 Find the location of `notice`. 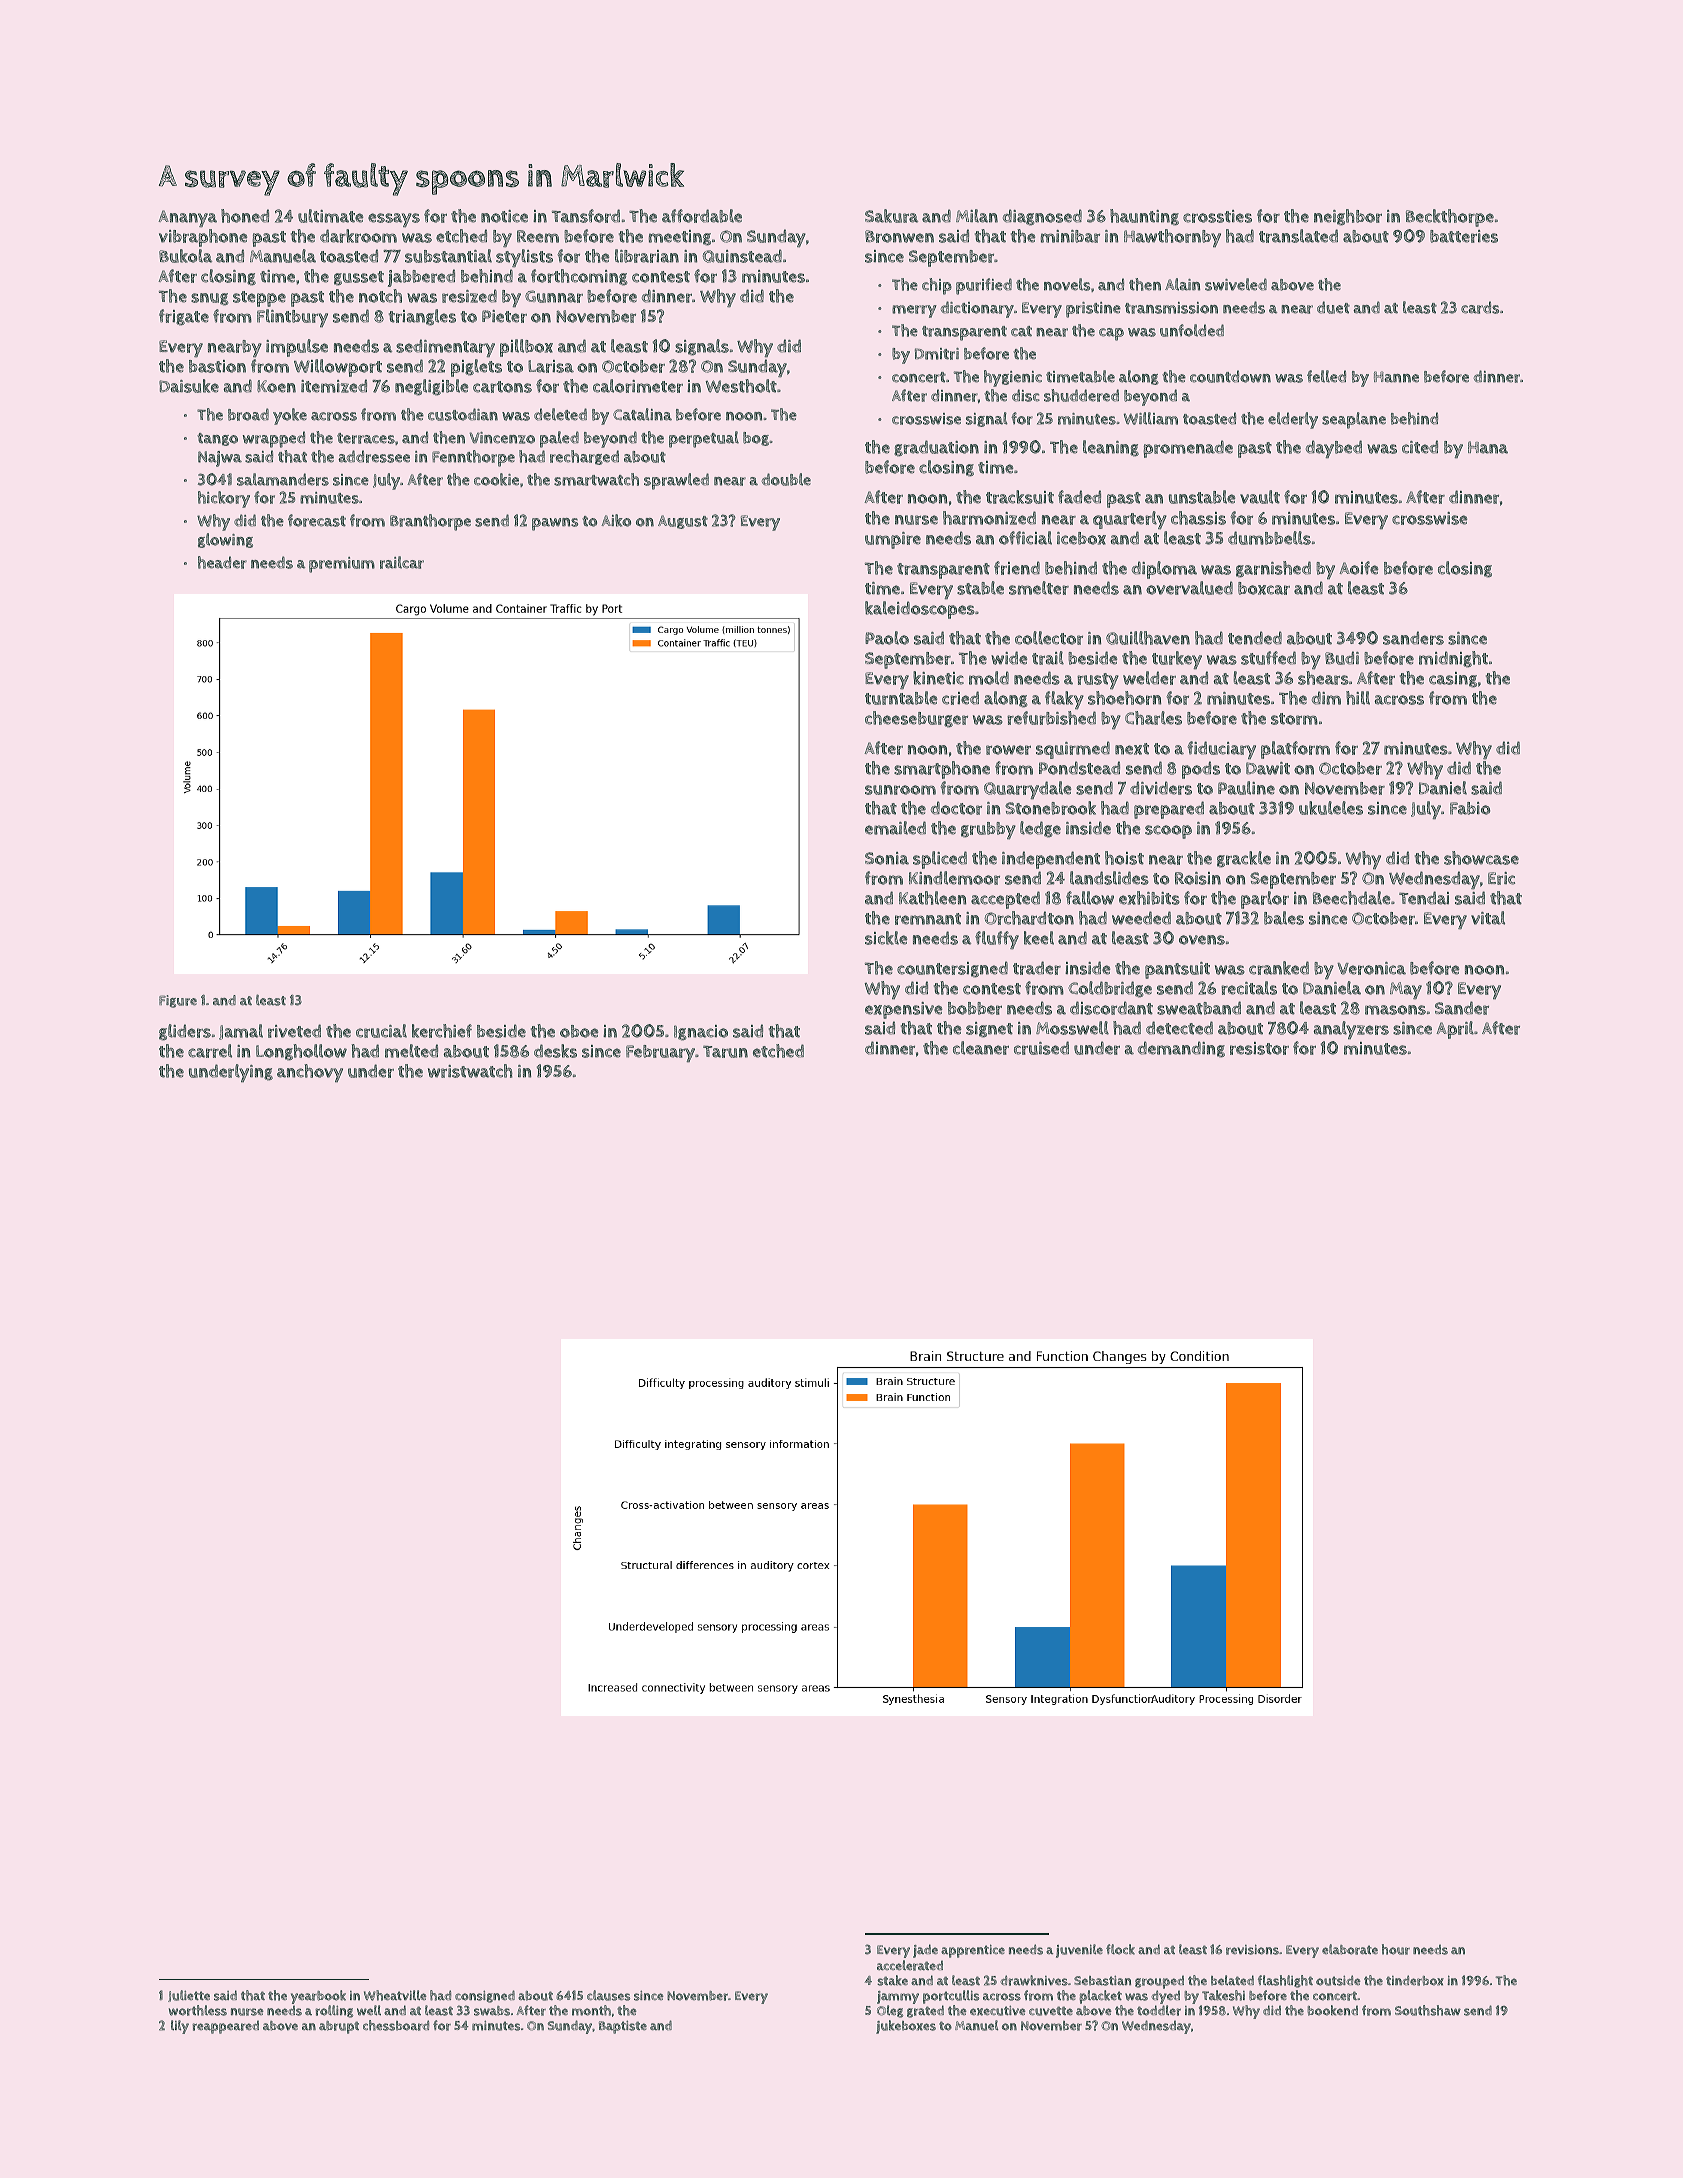

notice is located at coordinates (504, 216).
